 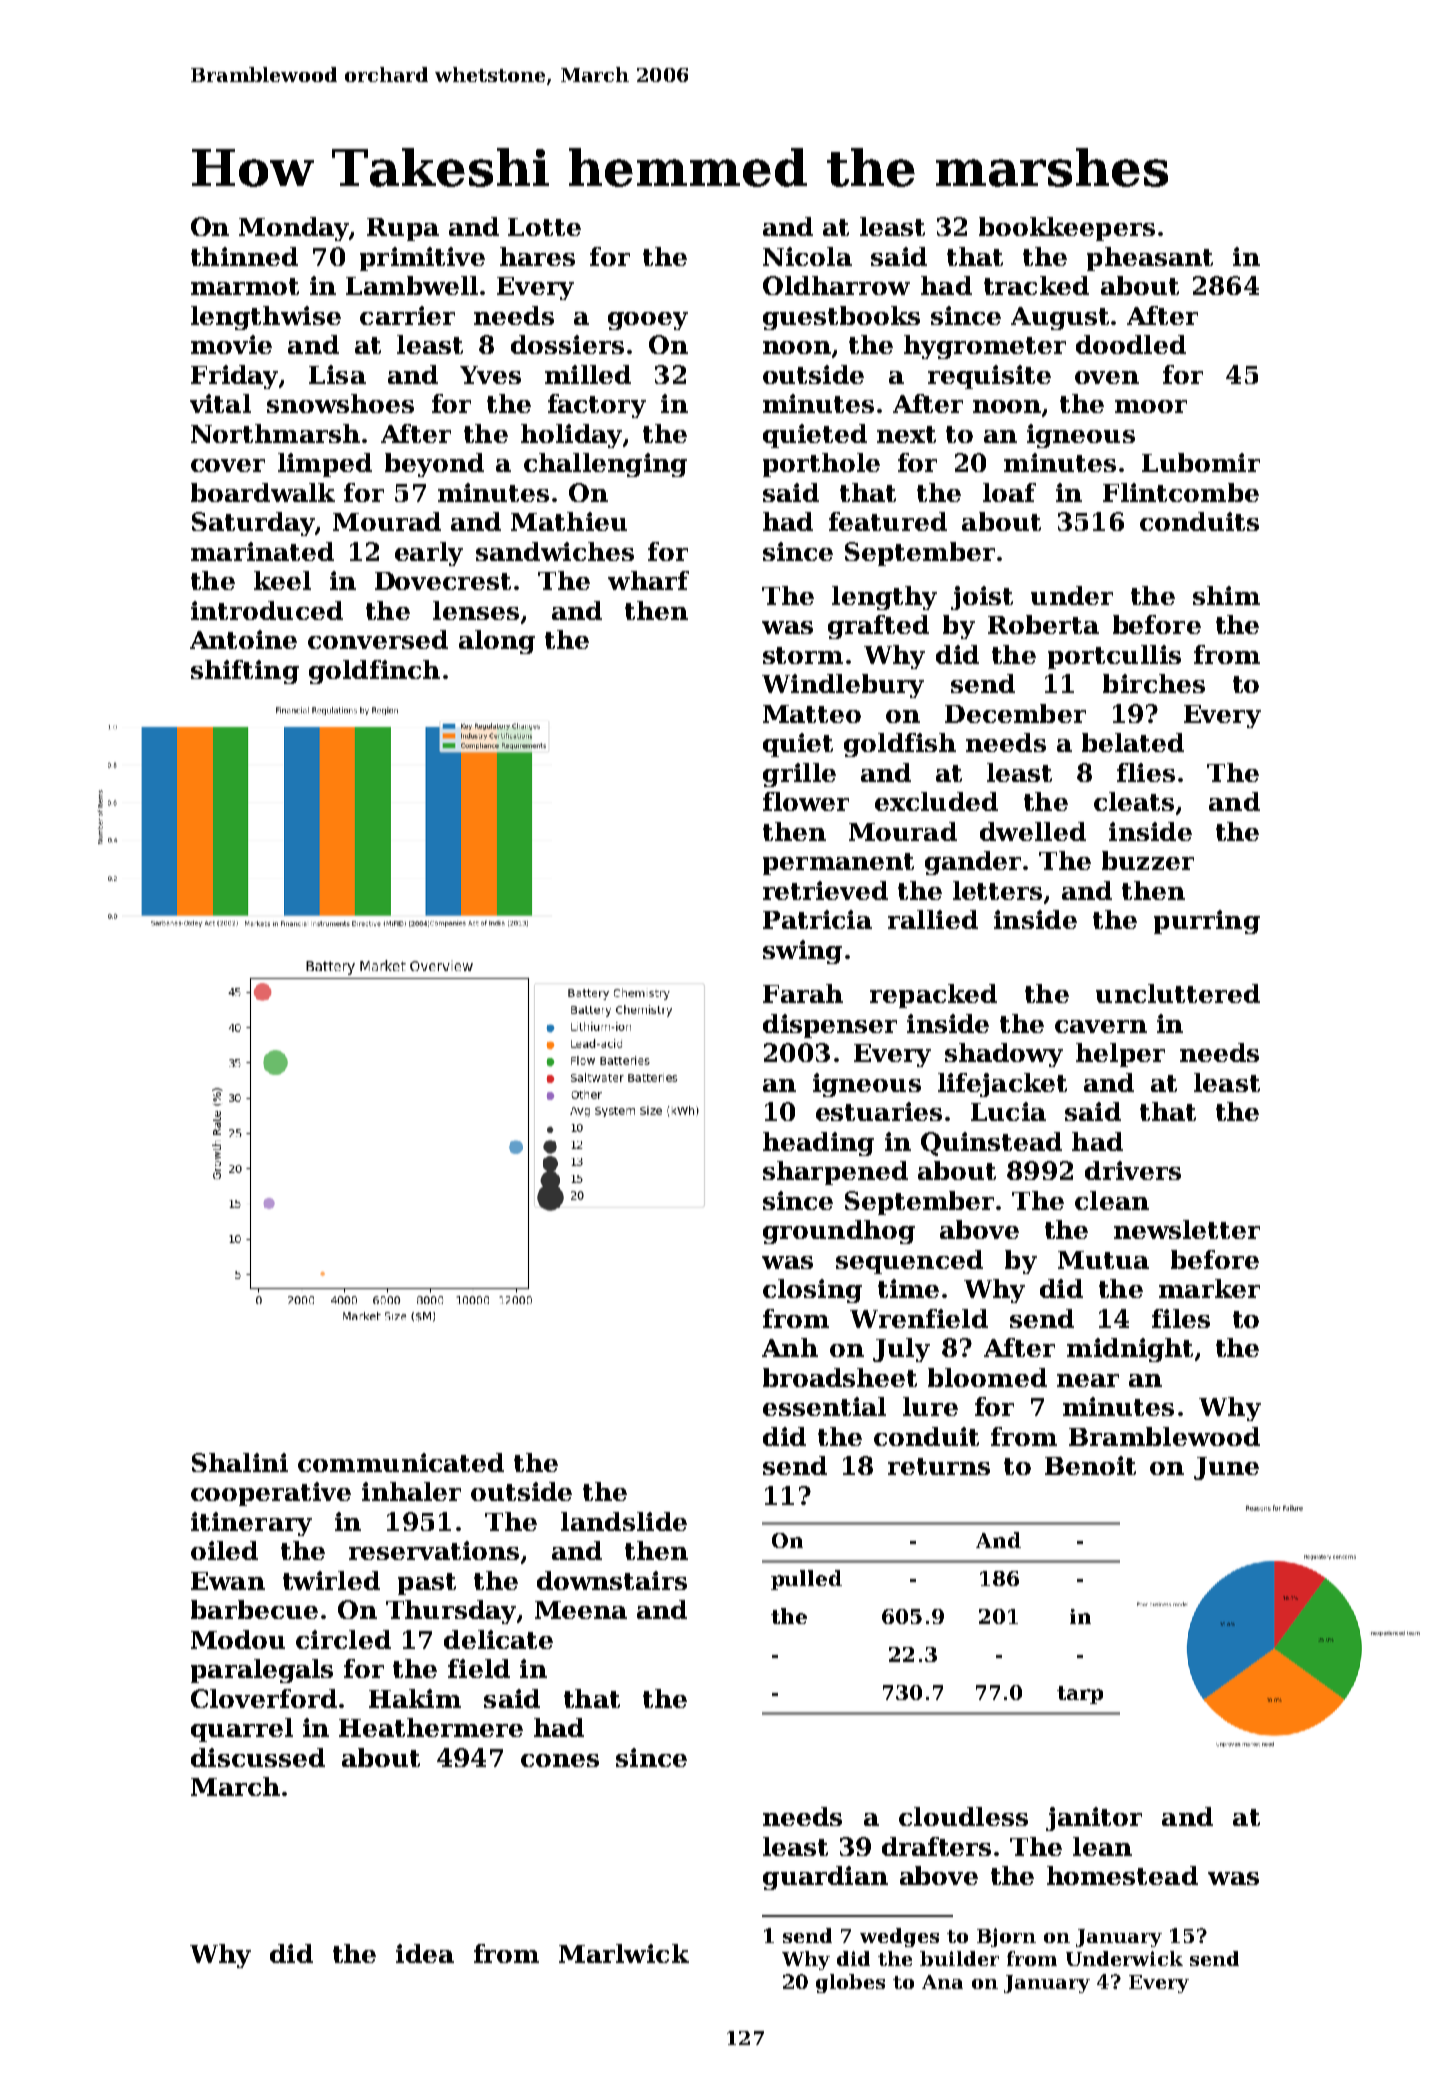 What do you see at coordinates (403, 229) in the screenshot?
I see `Rupa` at bounding box center [403, 229].
